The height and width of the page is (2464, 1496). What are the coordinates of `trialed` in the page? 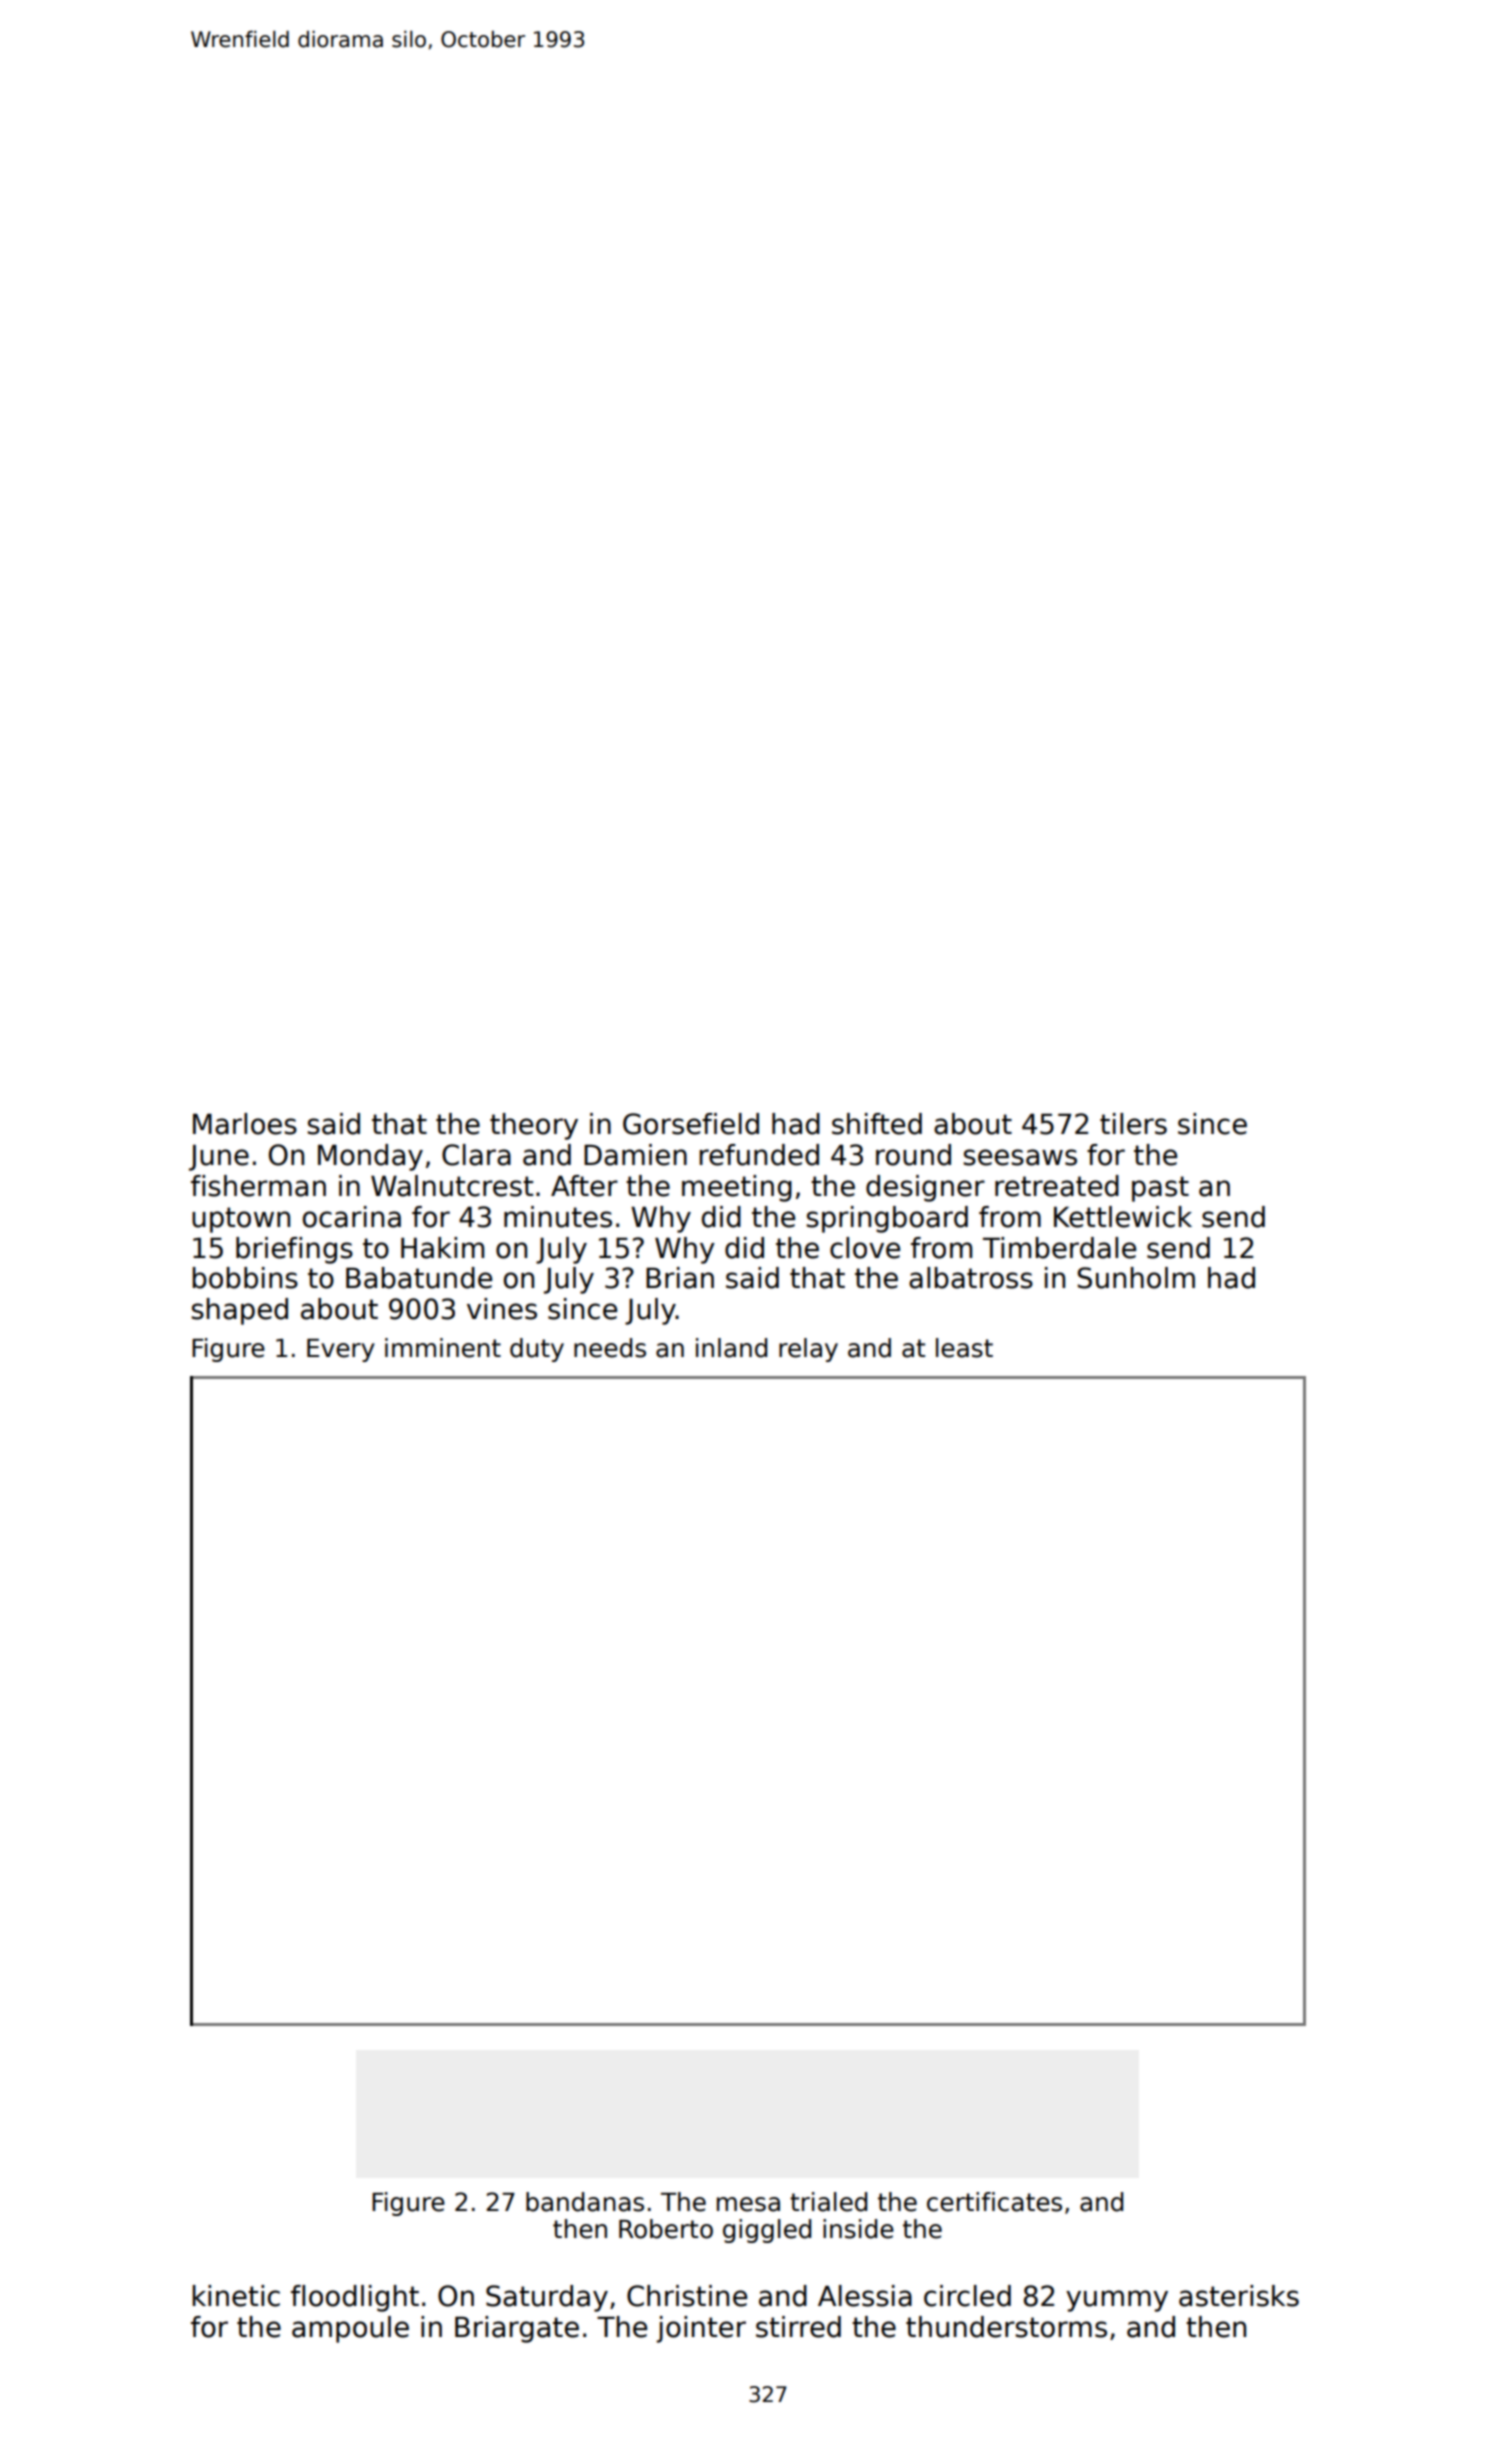 It's located at (828, 2202).
